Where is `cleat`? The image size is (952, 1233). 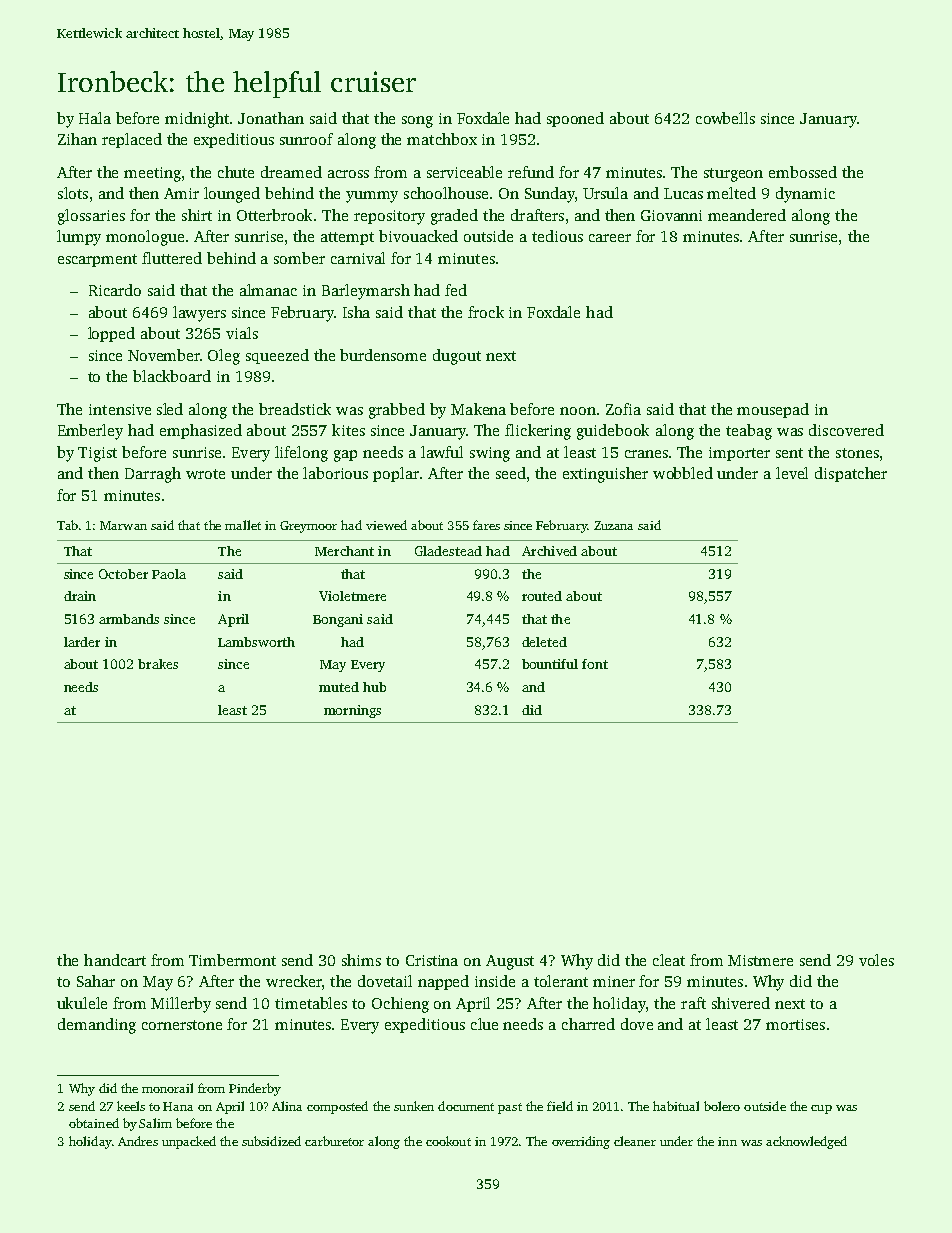
cleat is located at coordinates (669, 960).
